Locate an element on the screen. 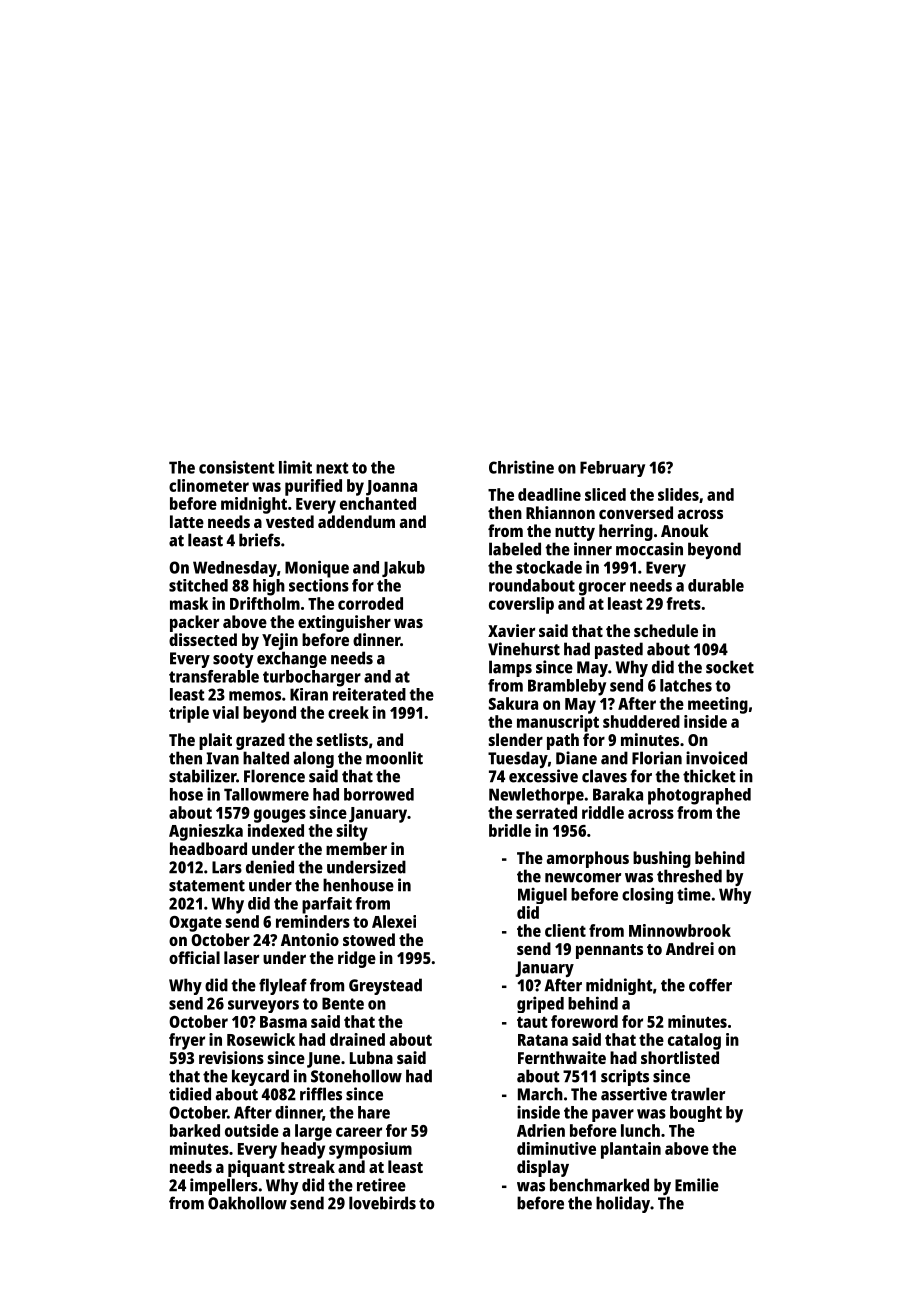  taut is located at coordinates (532, 1022).
